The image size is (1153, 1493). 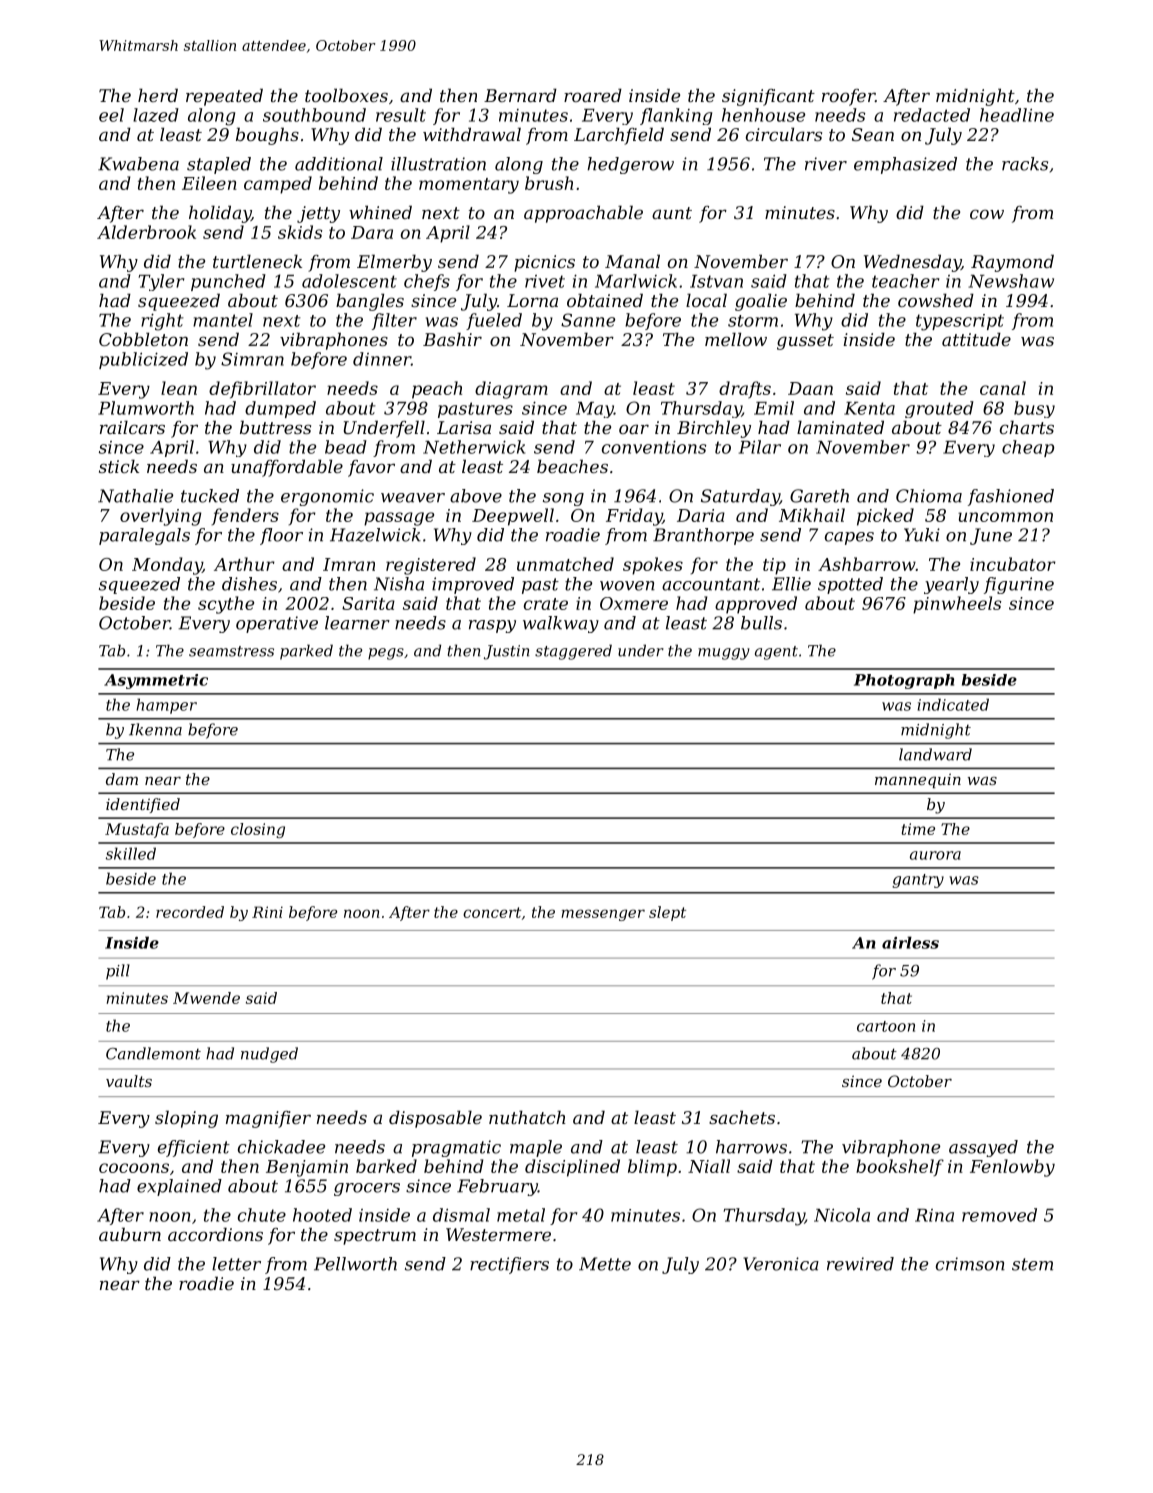 I want to click on indicated, so click(x=953, y=704).
